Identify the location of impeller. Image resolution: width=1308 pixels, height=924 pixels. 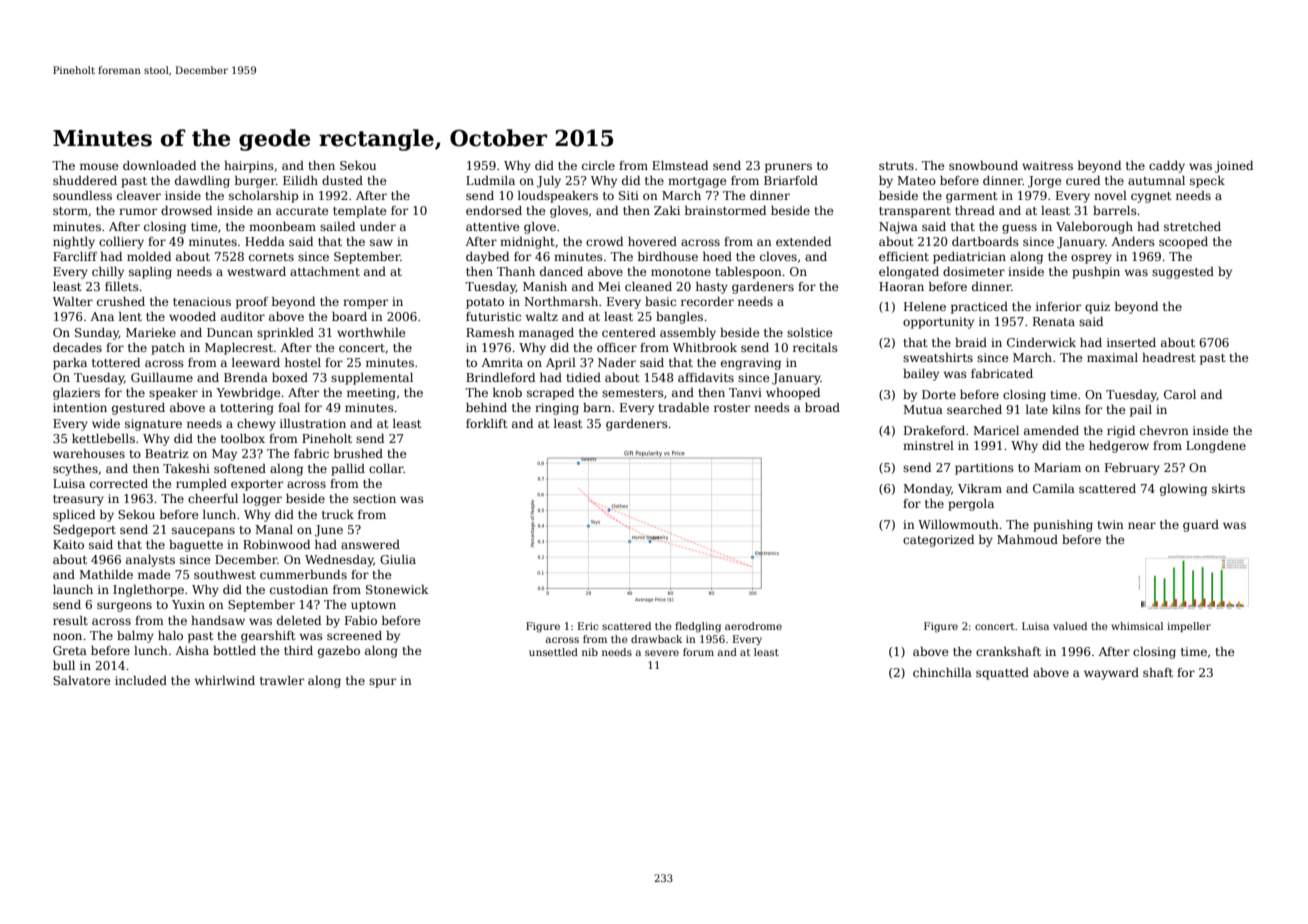
(1189, 627).
